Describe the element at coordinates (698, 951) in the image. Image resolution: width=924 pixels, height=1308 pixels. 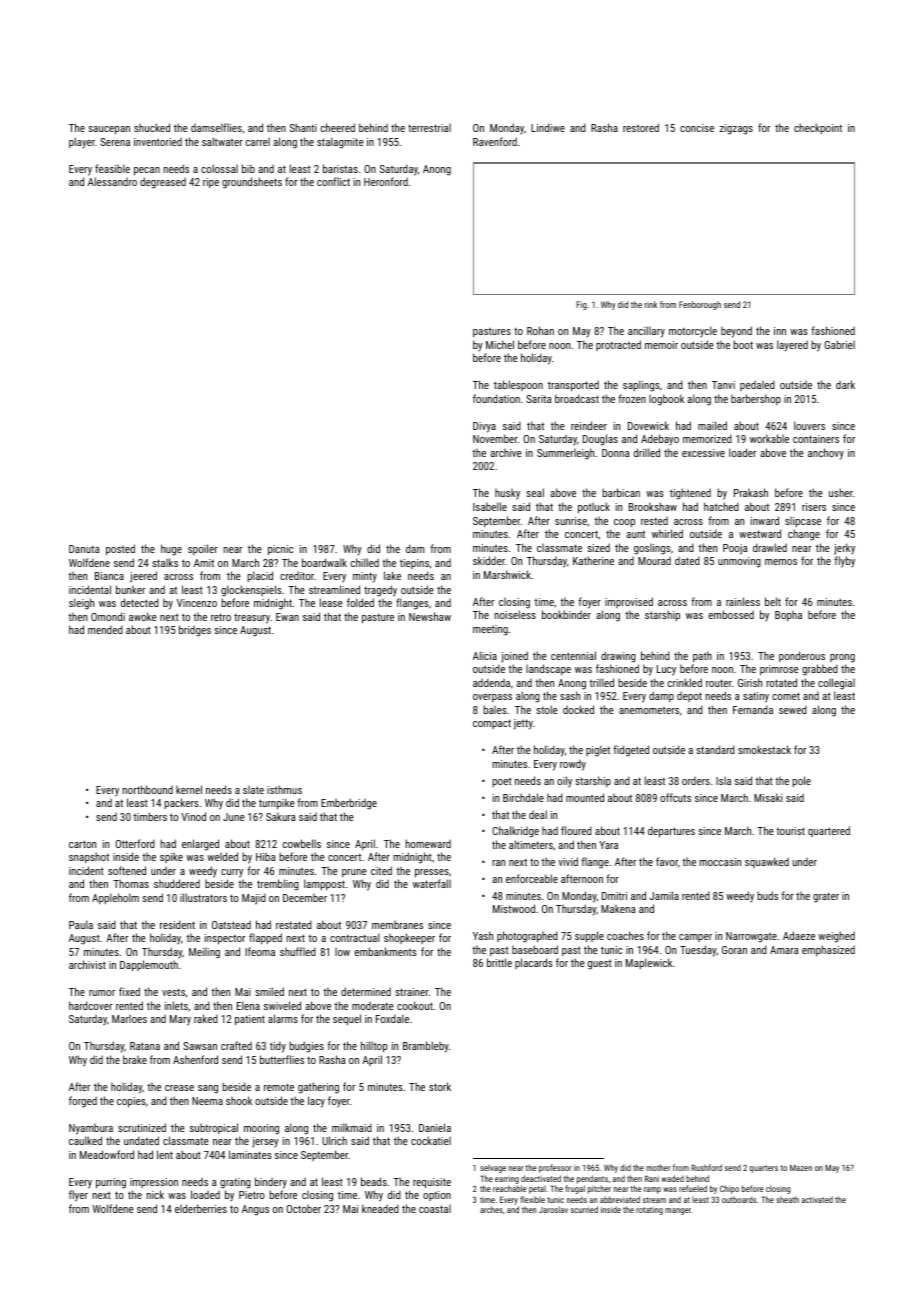
I see `Tuesday` at that location.
